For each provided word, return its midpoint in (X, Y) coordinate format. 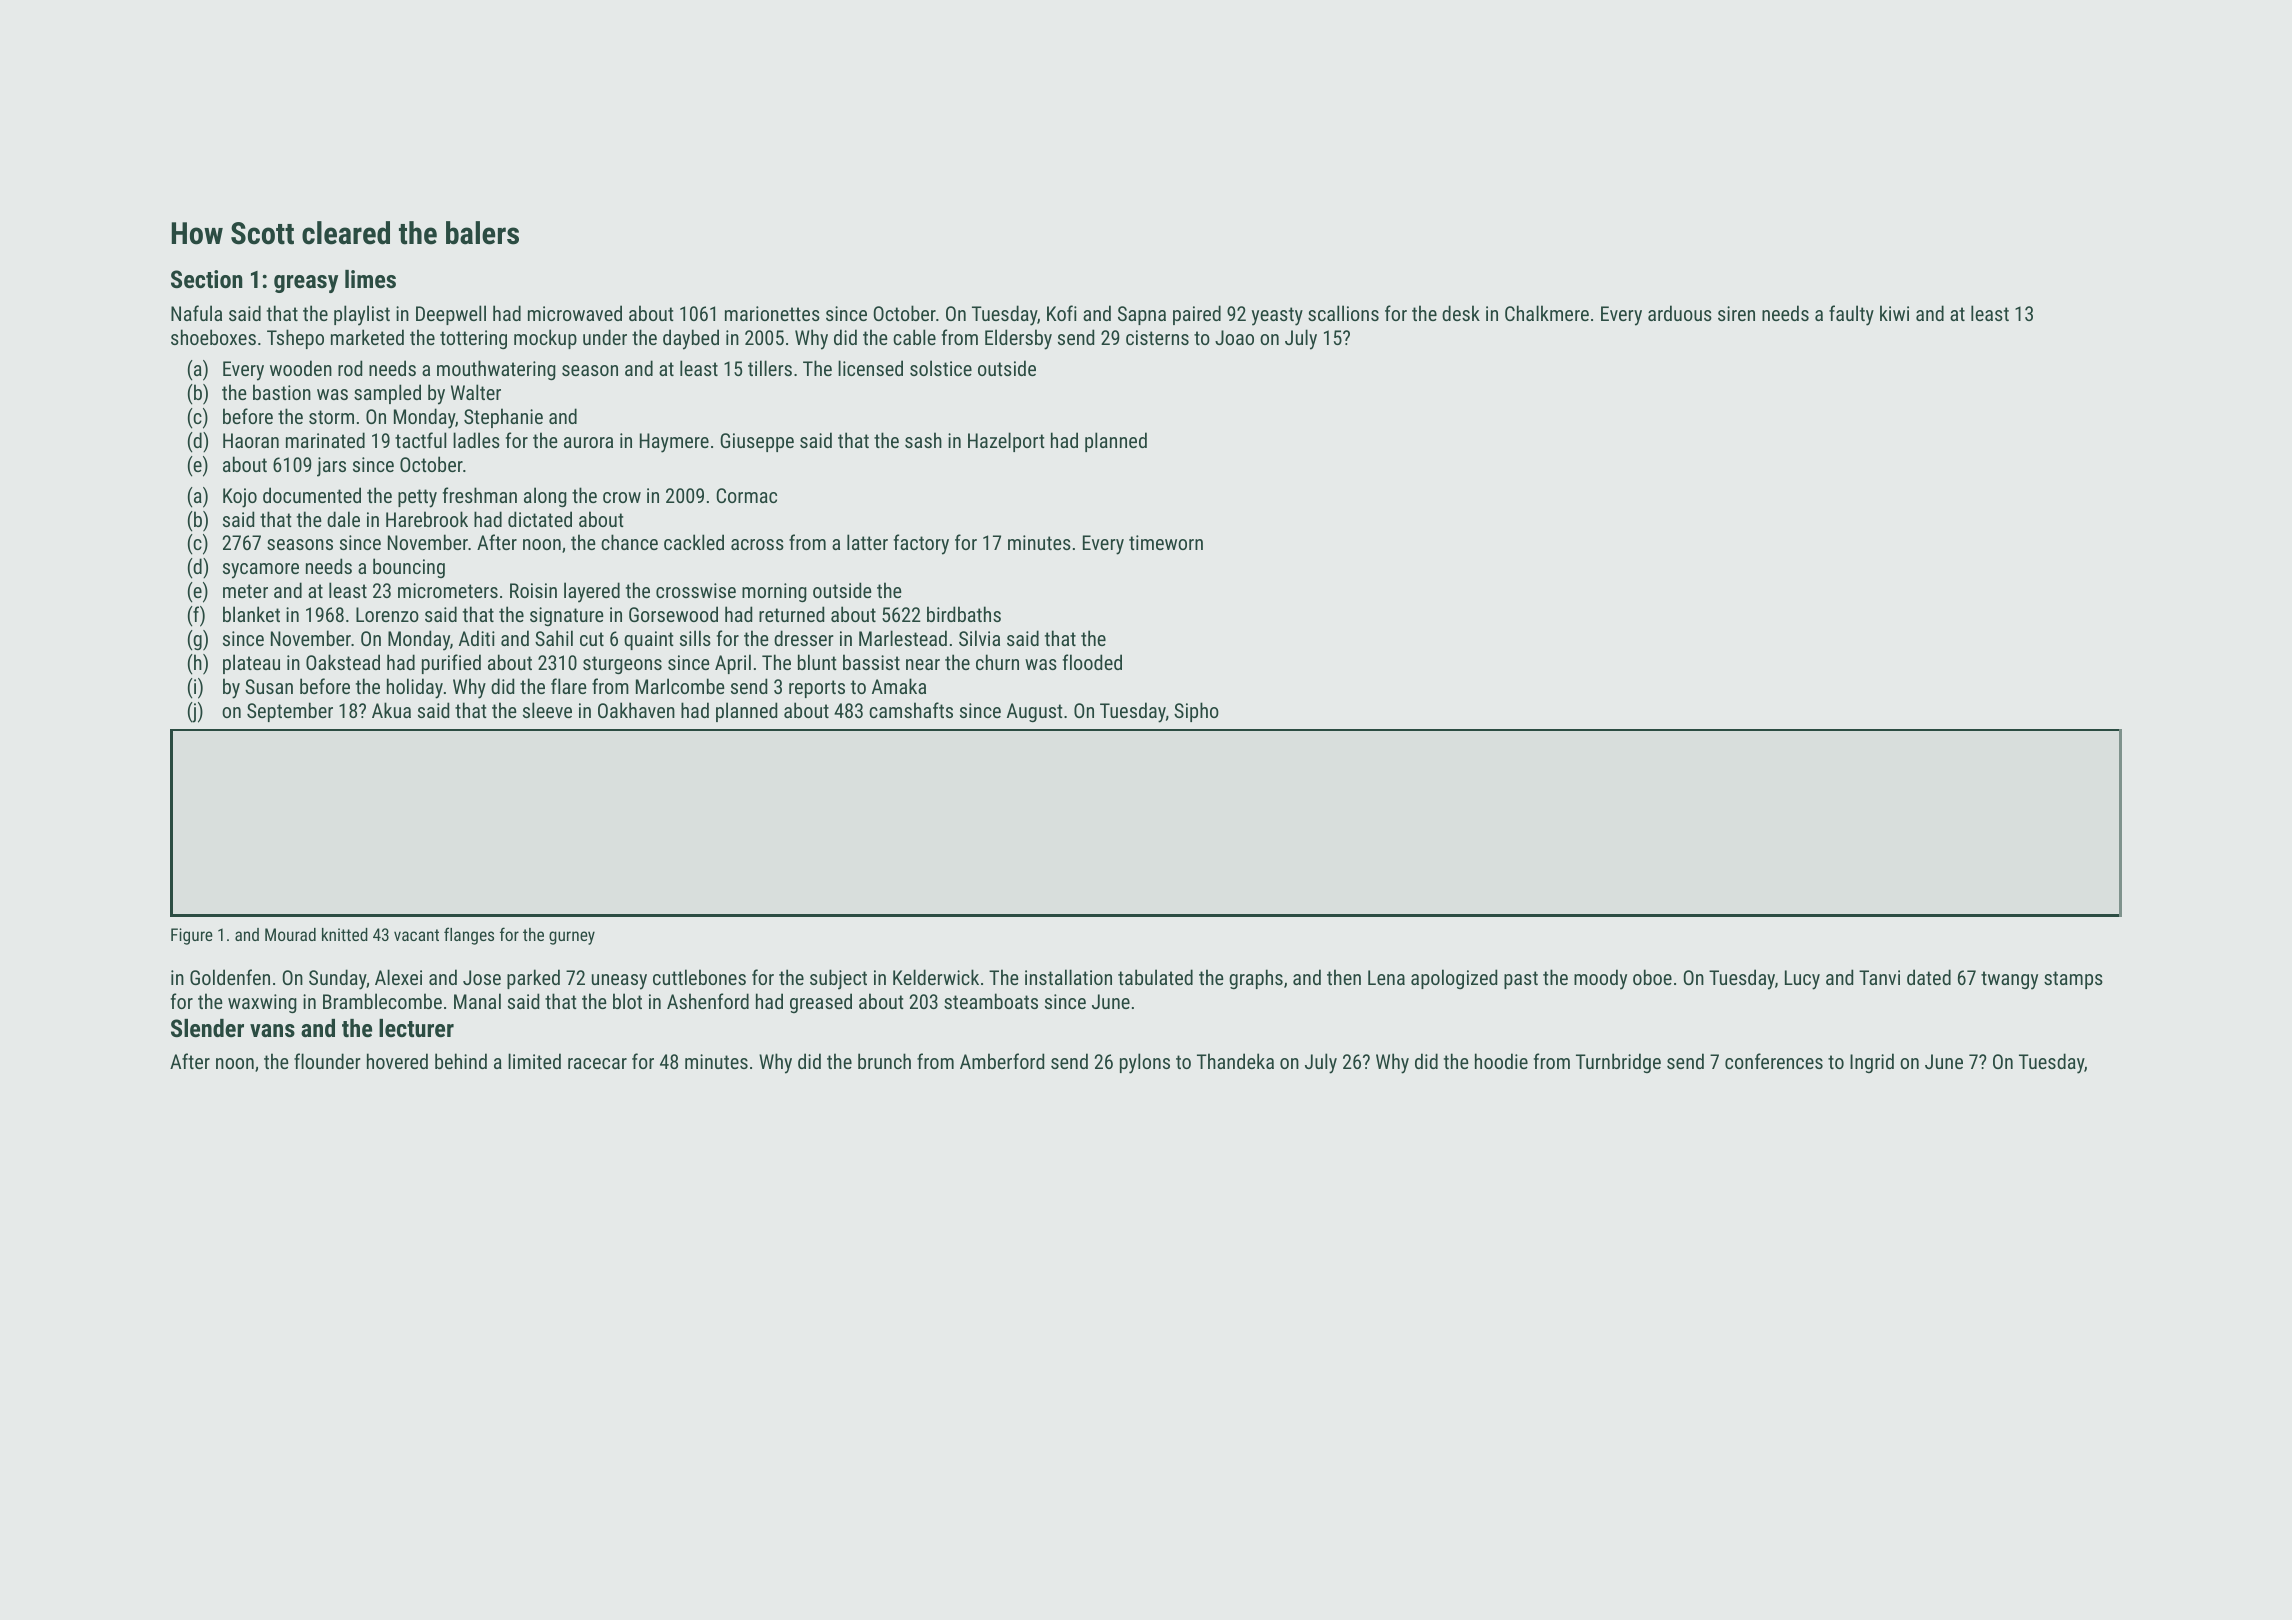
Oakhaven (636, 710)
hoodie (1501, 1061)
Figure (192, 936)
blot (627, 1001)
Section (207, 279)
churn (997, 662)
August (1035, 712)
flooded (1092, 662)
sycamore (261, 571)
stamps (2073, 980)
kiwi (1894, 313)
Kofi (1062, 313)
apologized (1454, 979)
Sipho (1196, 712)
